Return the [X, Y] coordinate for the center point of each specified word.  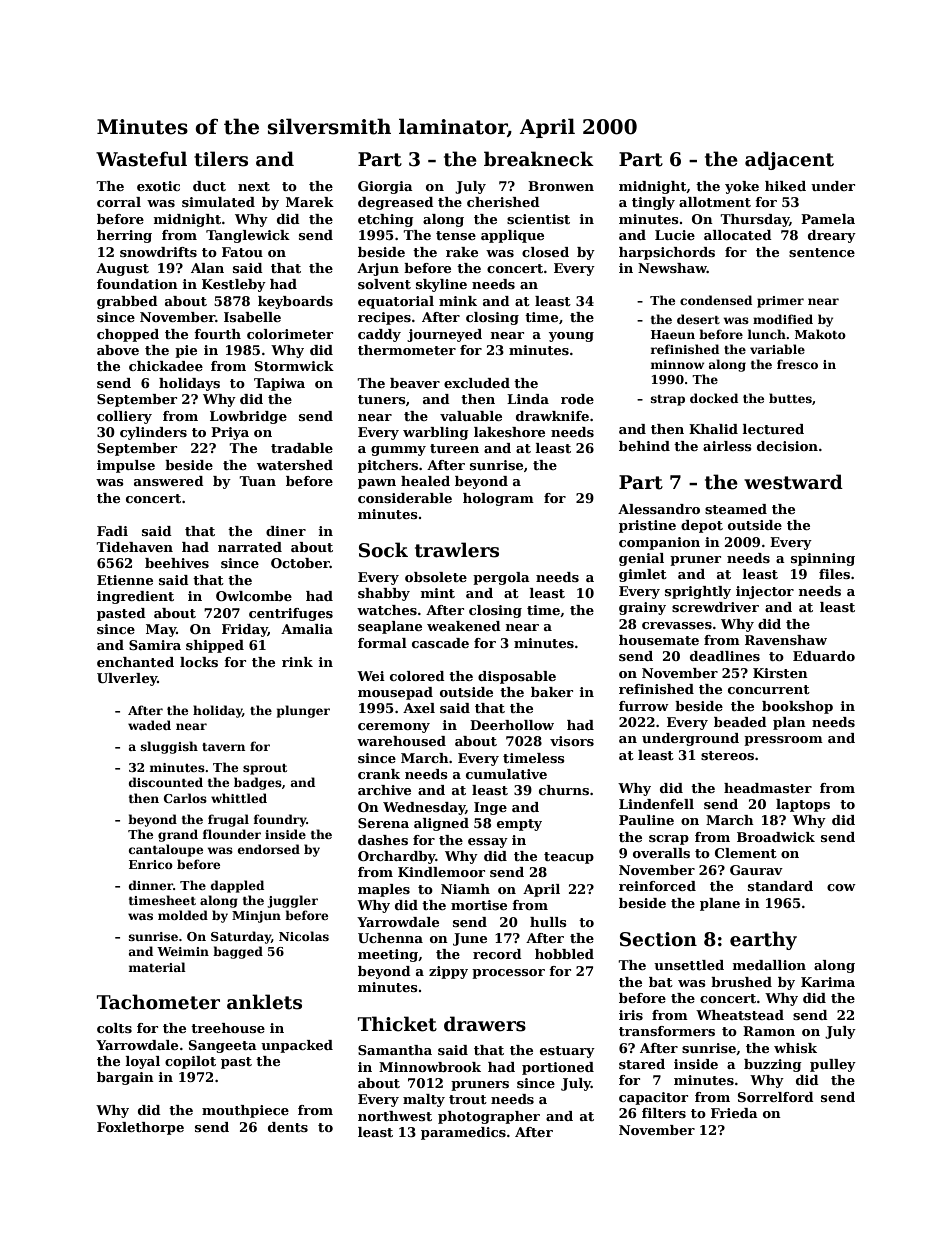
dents [288, 1127]
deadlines [725, 656]
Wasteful [141, 159]
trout [468, 1099]
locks [199, 662]
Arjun [378, 269]
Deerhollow [512, 725]
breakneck [539, 159]
